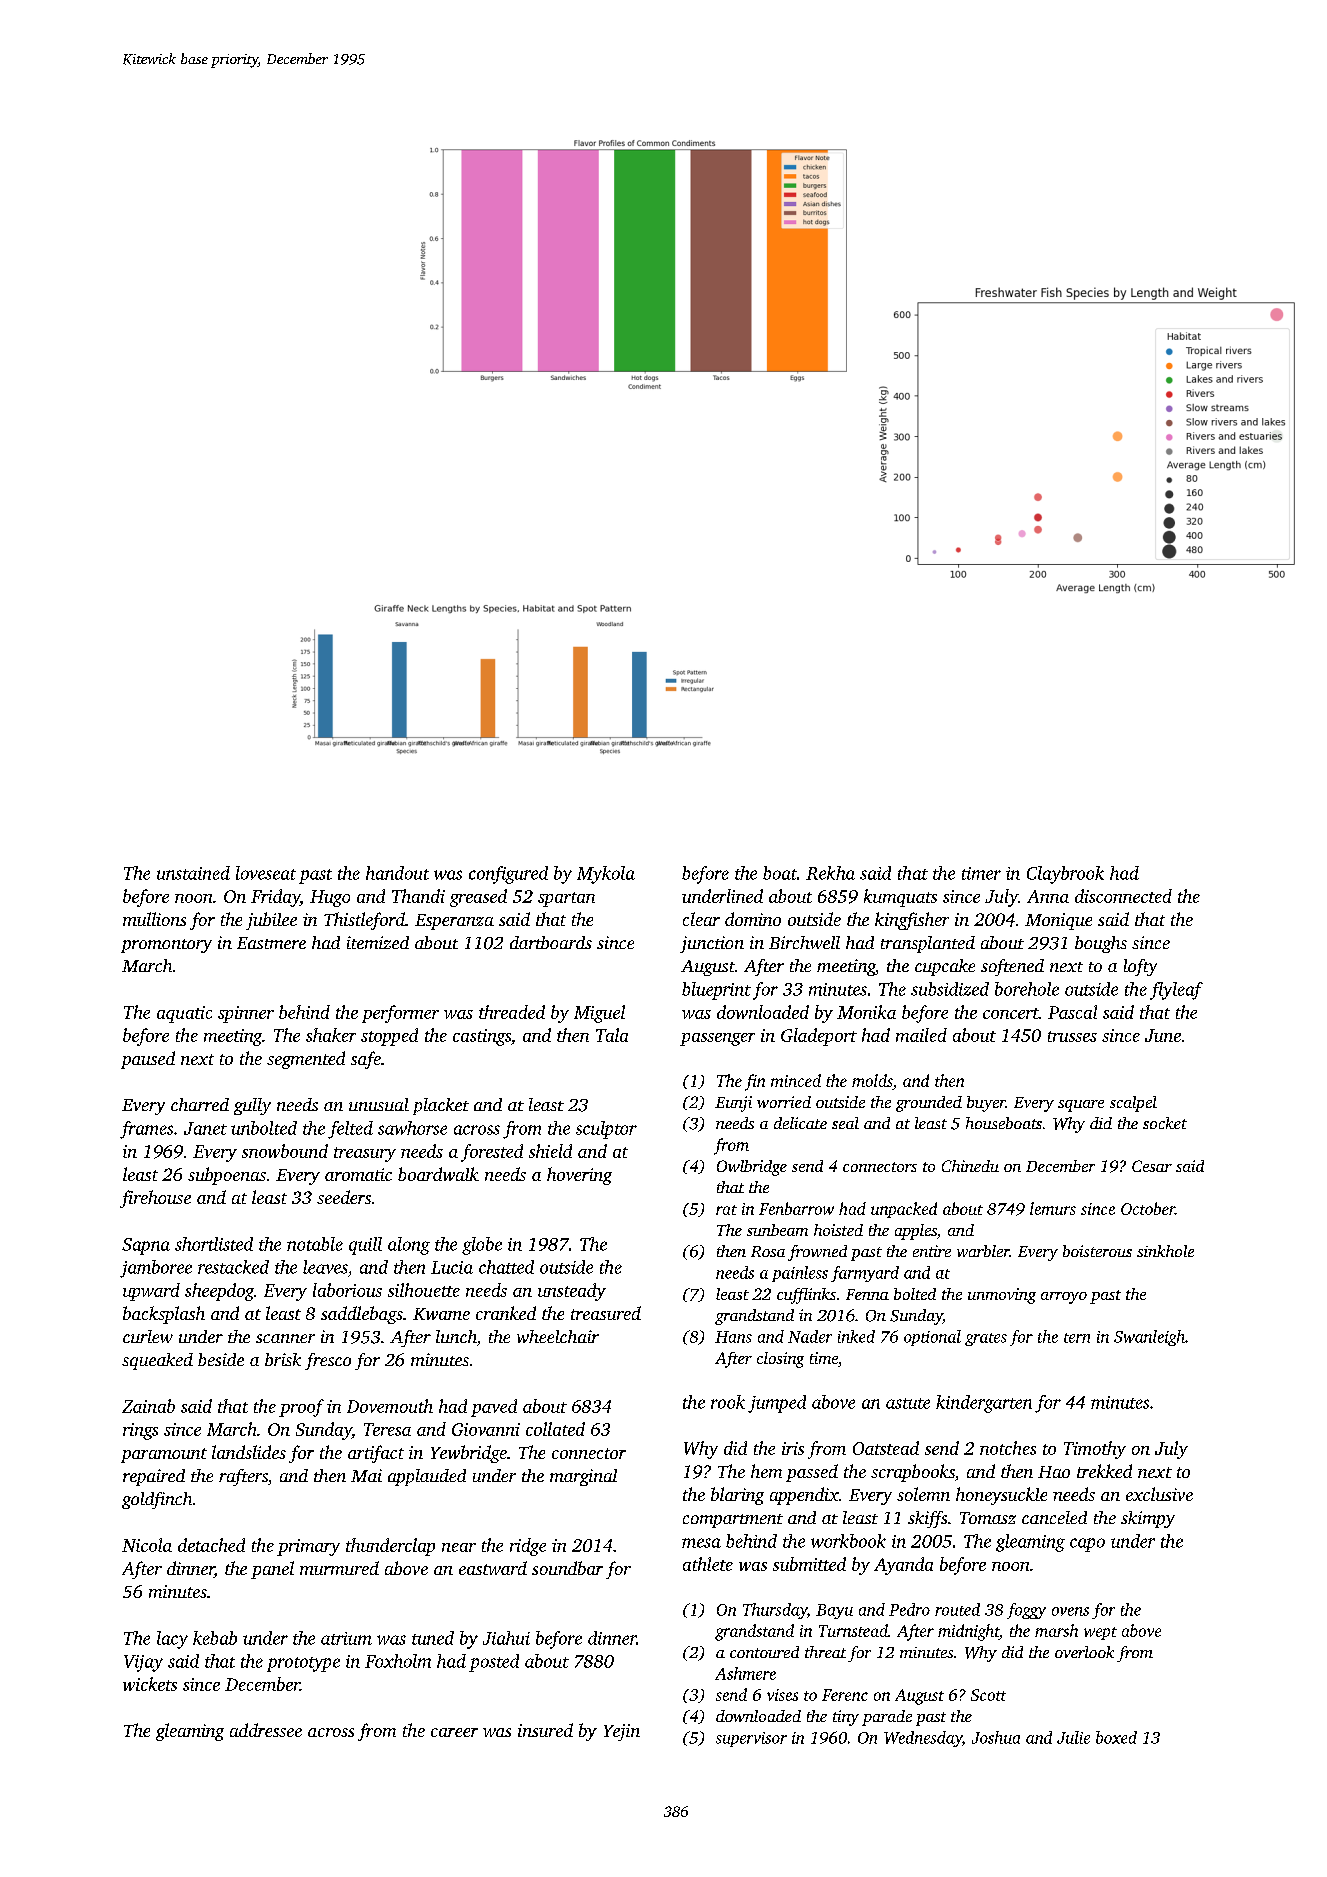  I want to click on configured, so click(508, 875).
